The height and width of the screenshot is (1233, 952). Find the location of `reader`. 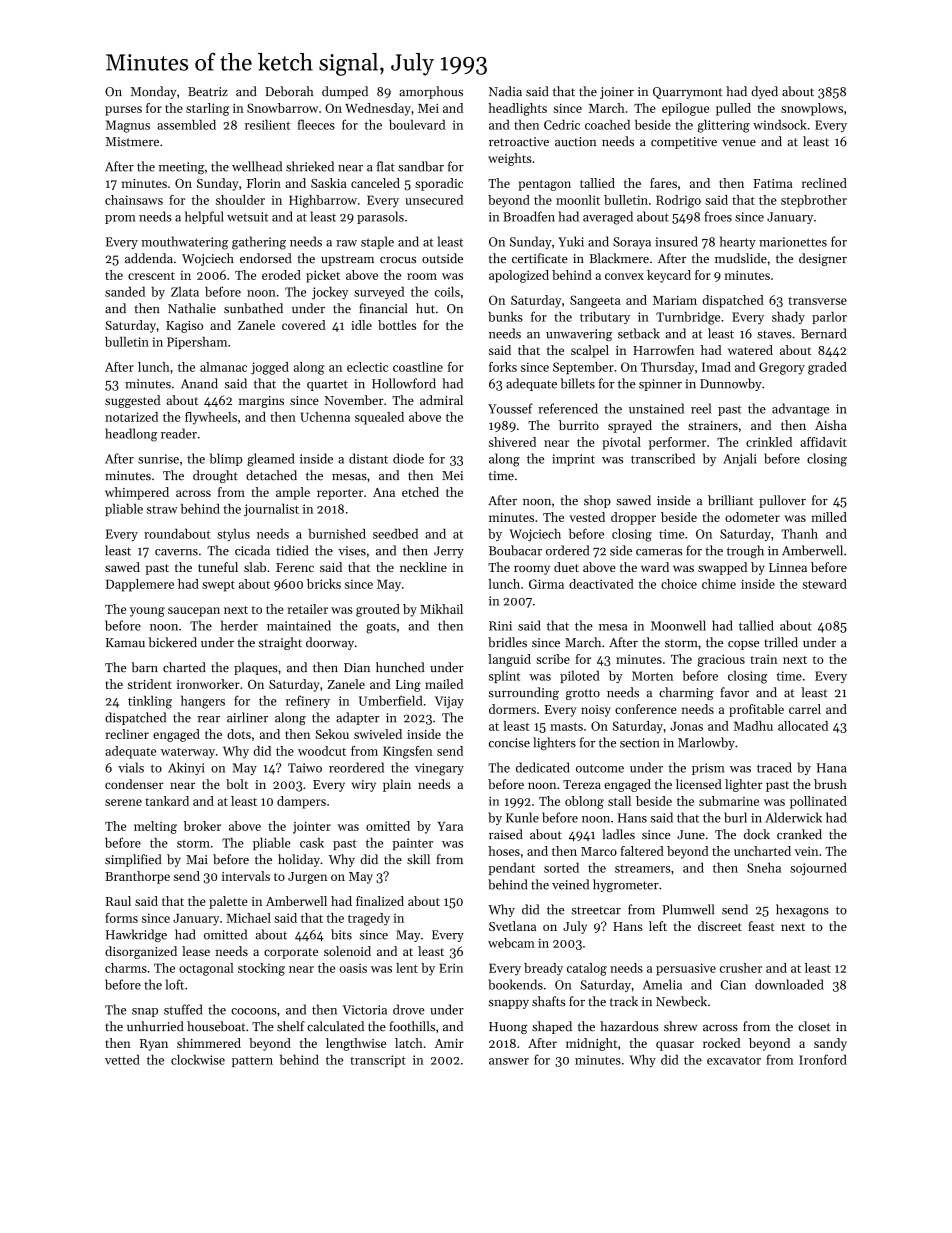

reader is located at coordinates (179, 433).
